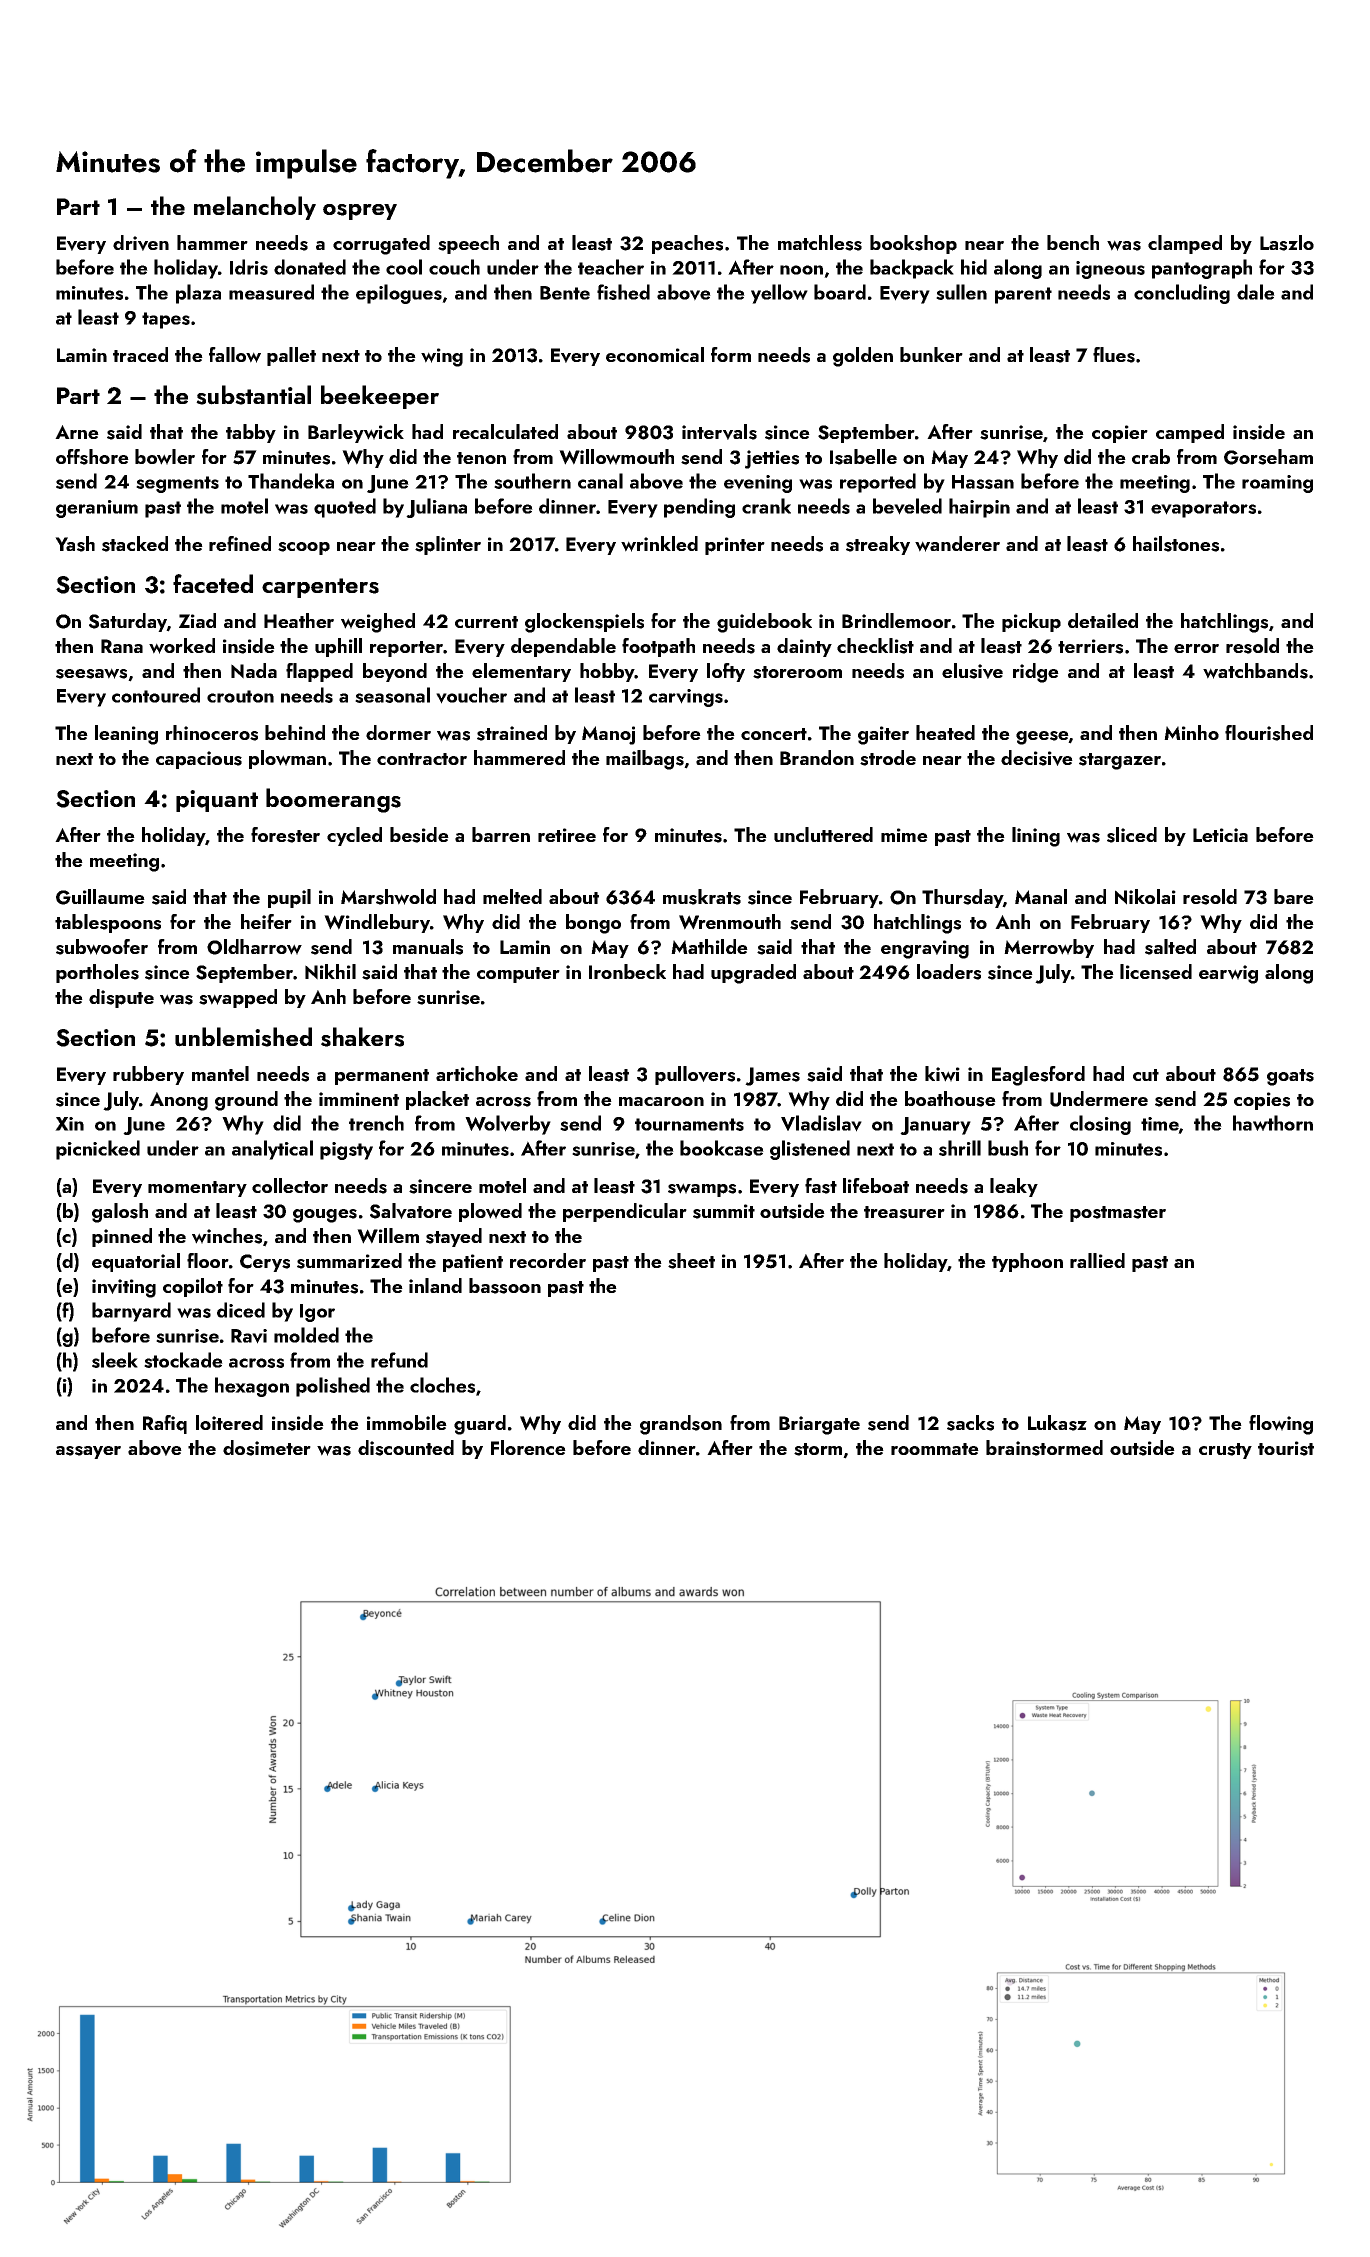  I want to click on crab, so click(1151, 456).
